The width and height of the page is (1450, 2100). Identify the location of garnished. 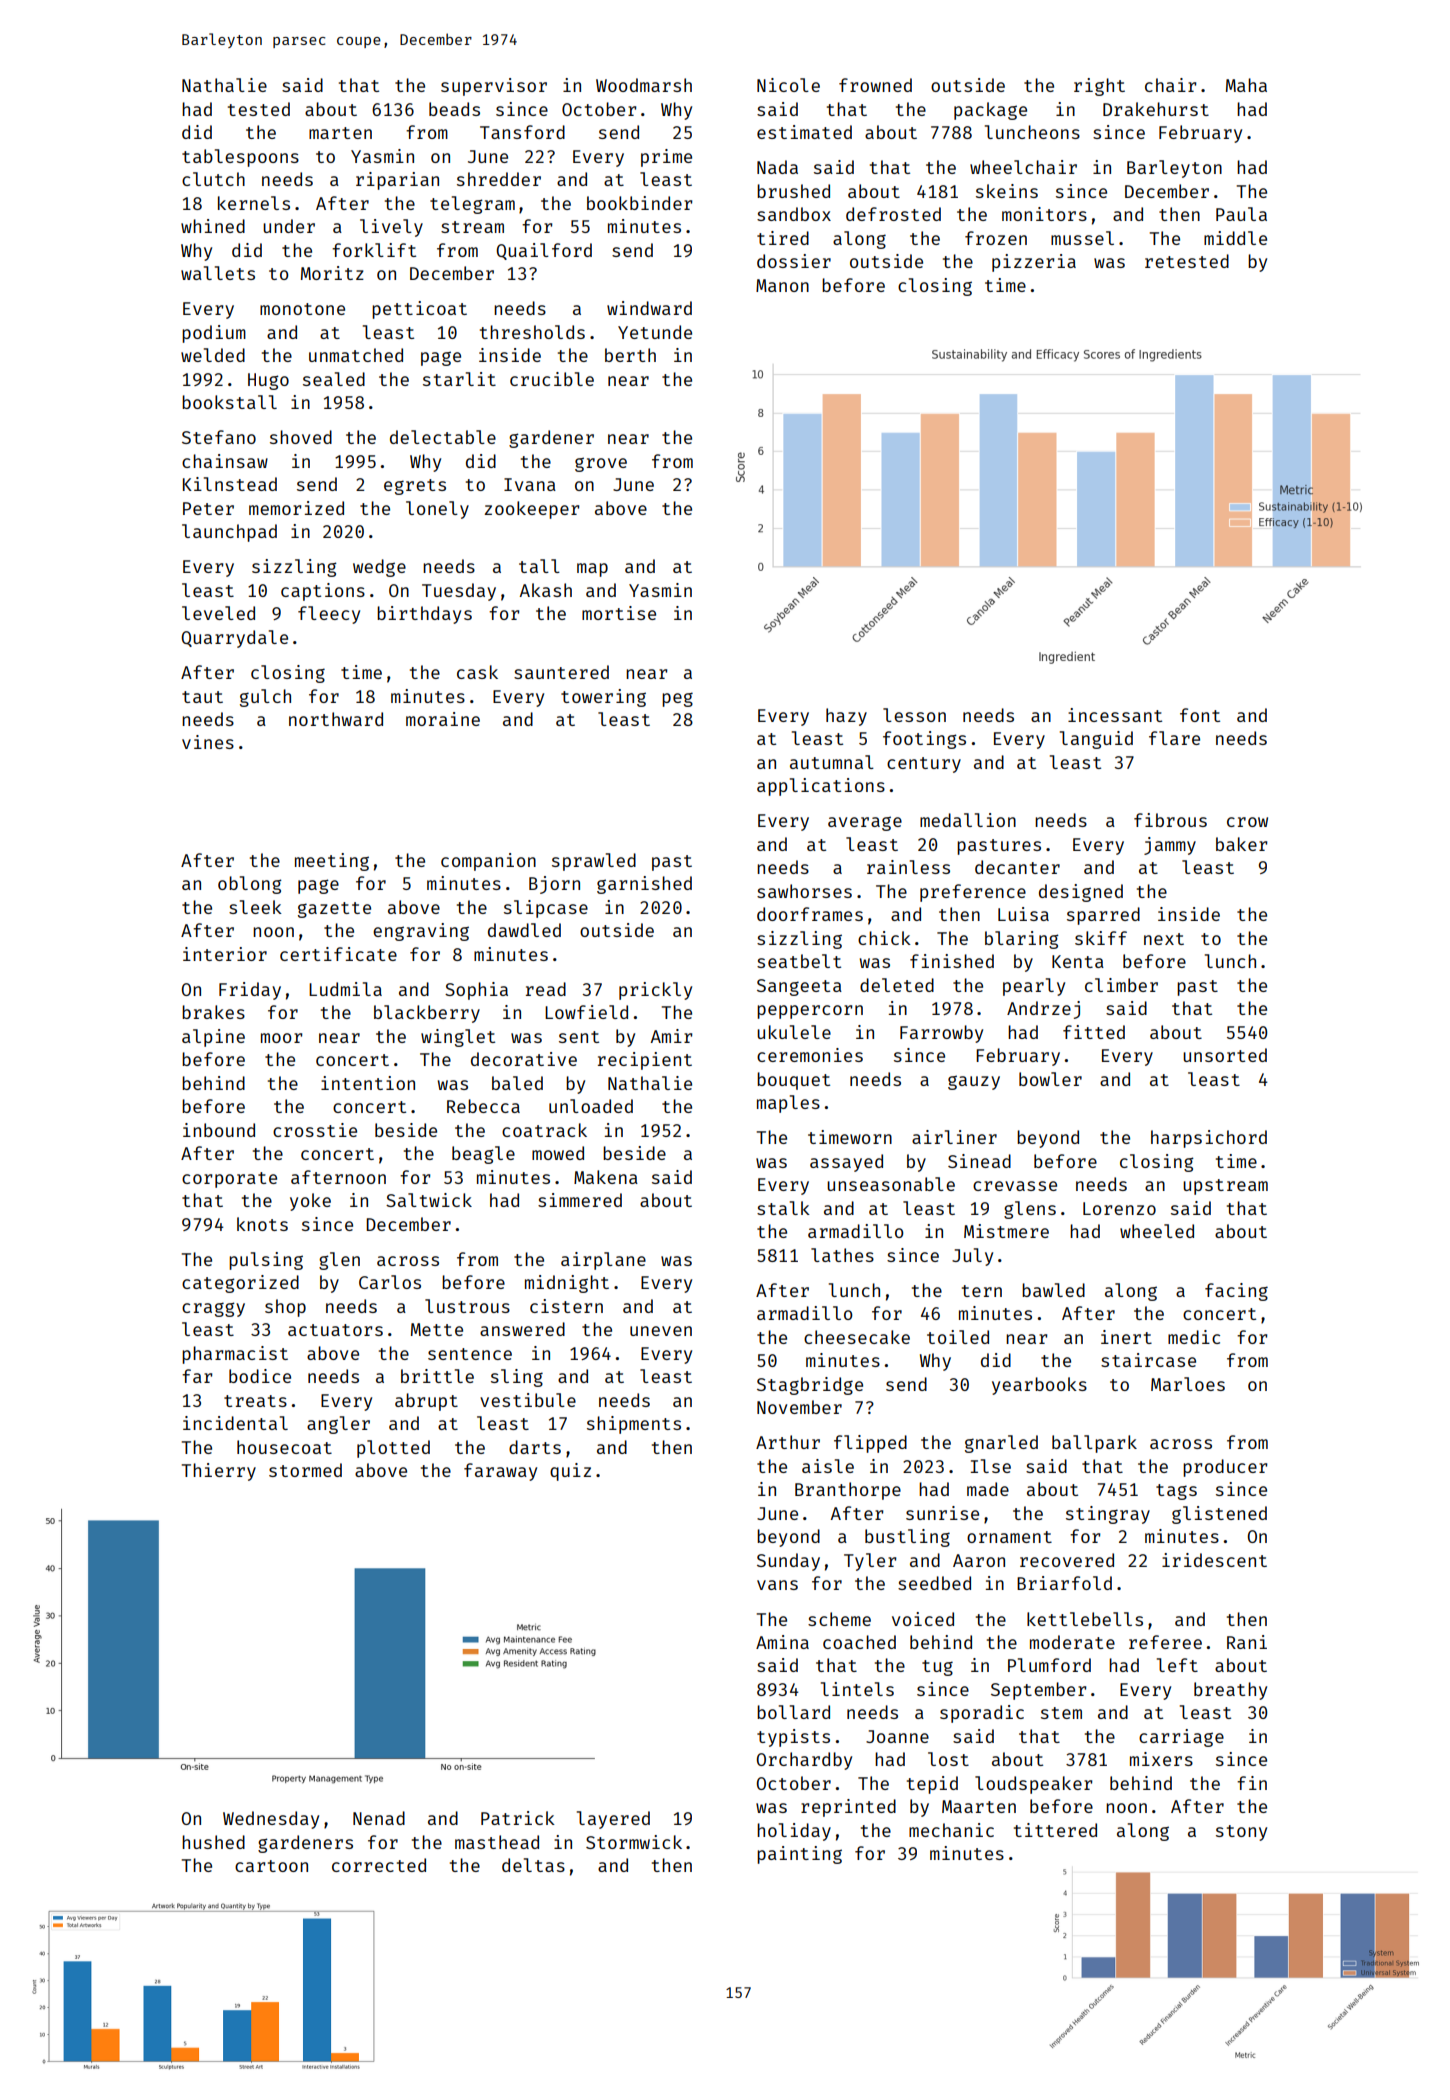
(644, 885).
